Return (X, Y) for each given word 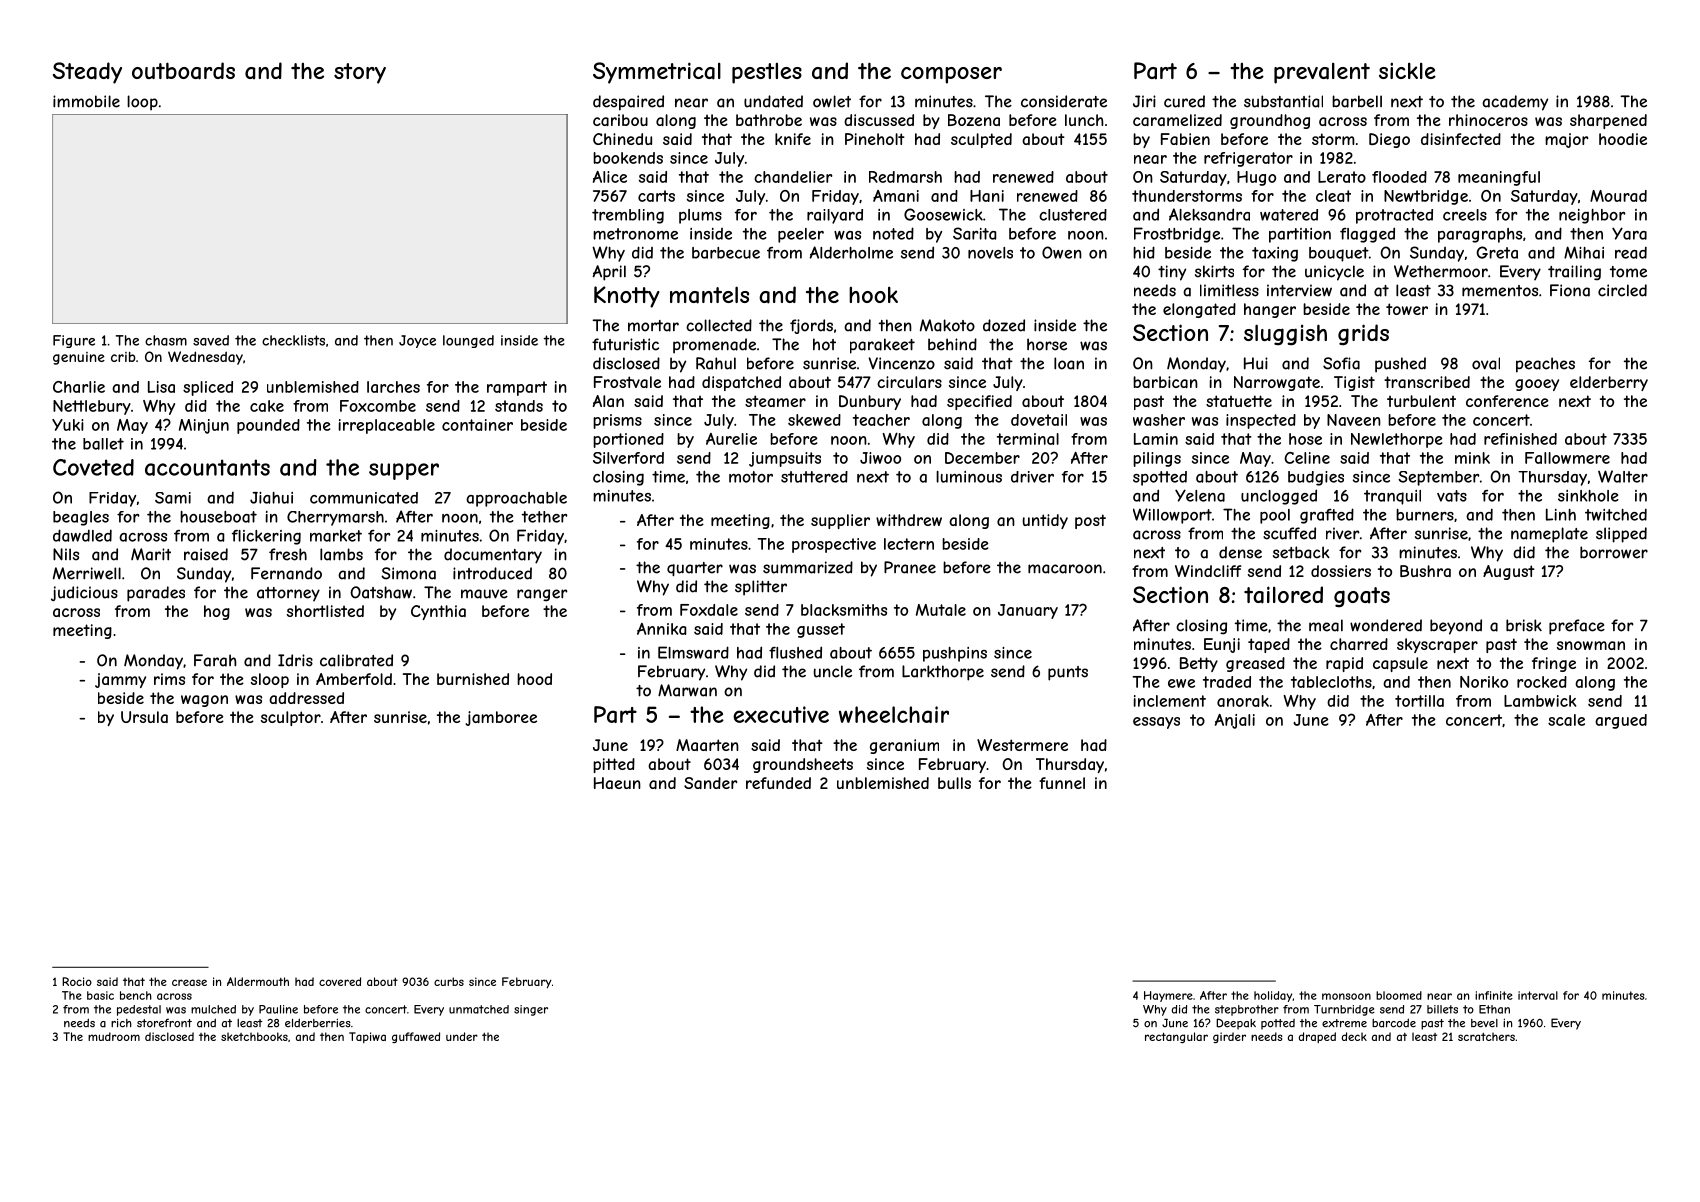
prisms (617, 421)
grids (1363, 334)
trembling (628, 216)
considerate (1064, 101)
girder (1229, 1037)
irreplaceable (386, 426)
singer (531, 1010)
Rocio (77, 981)
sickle (1407, 70)
